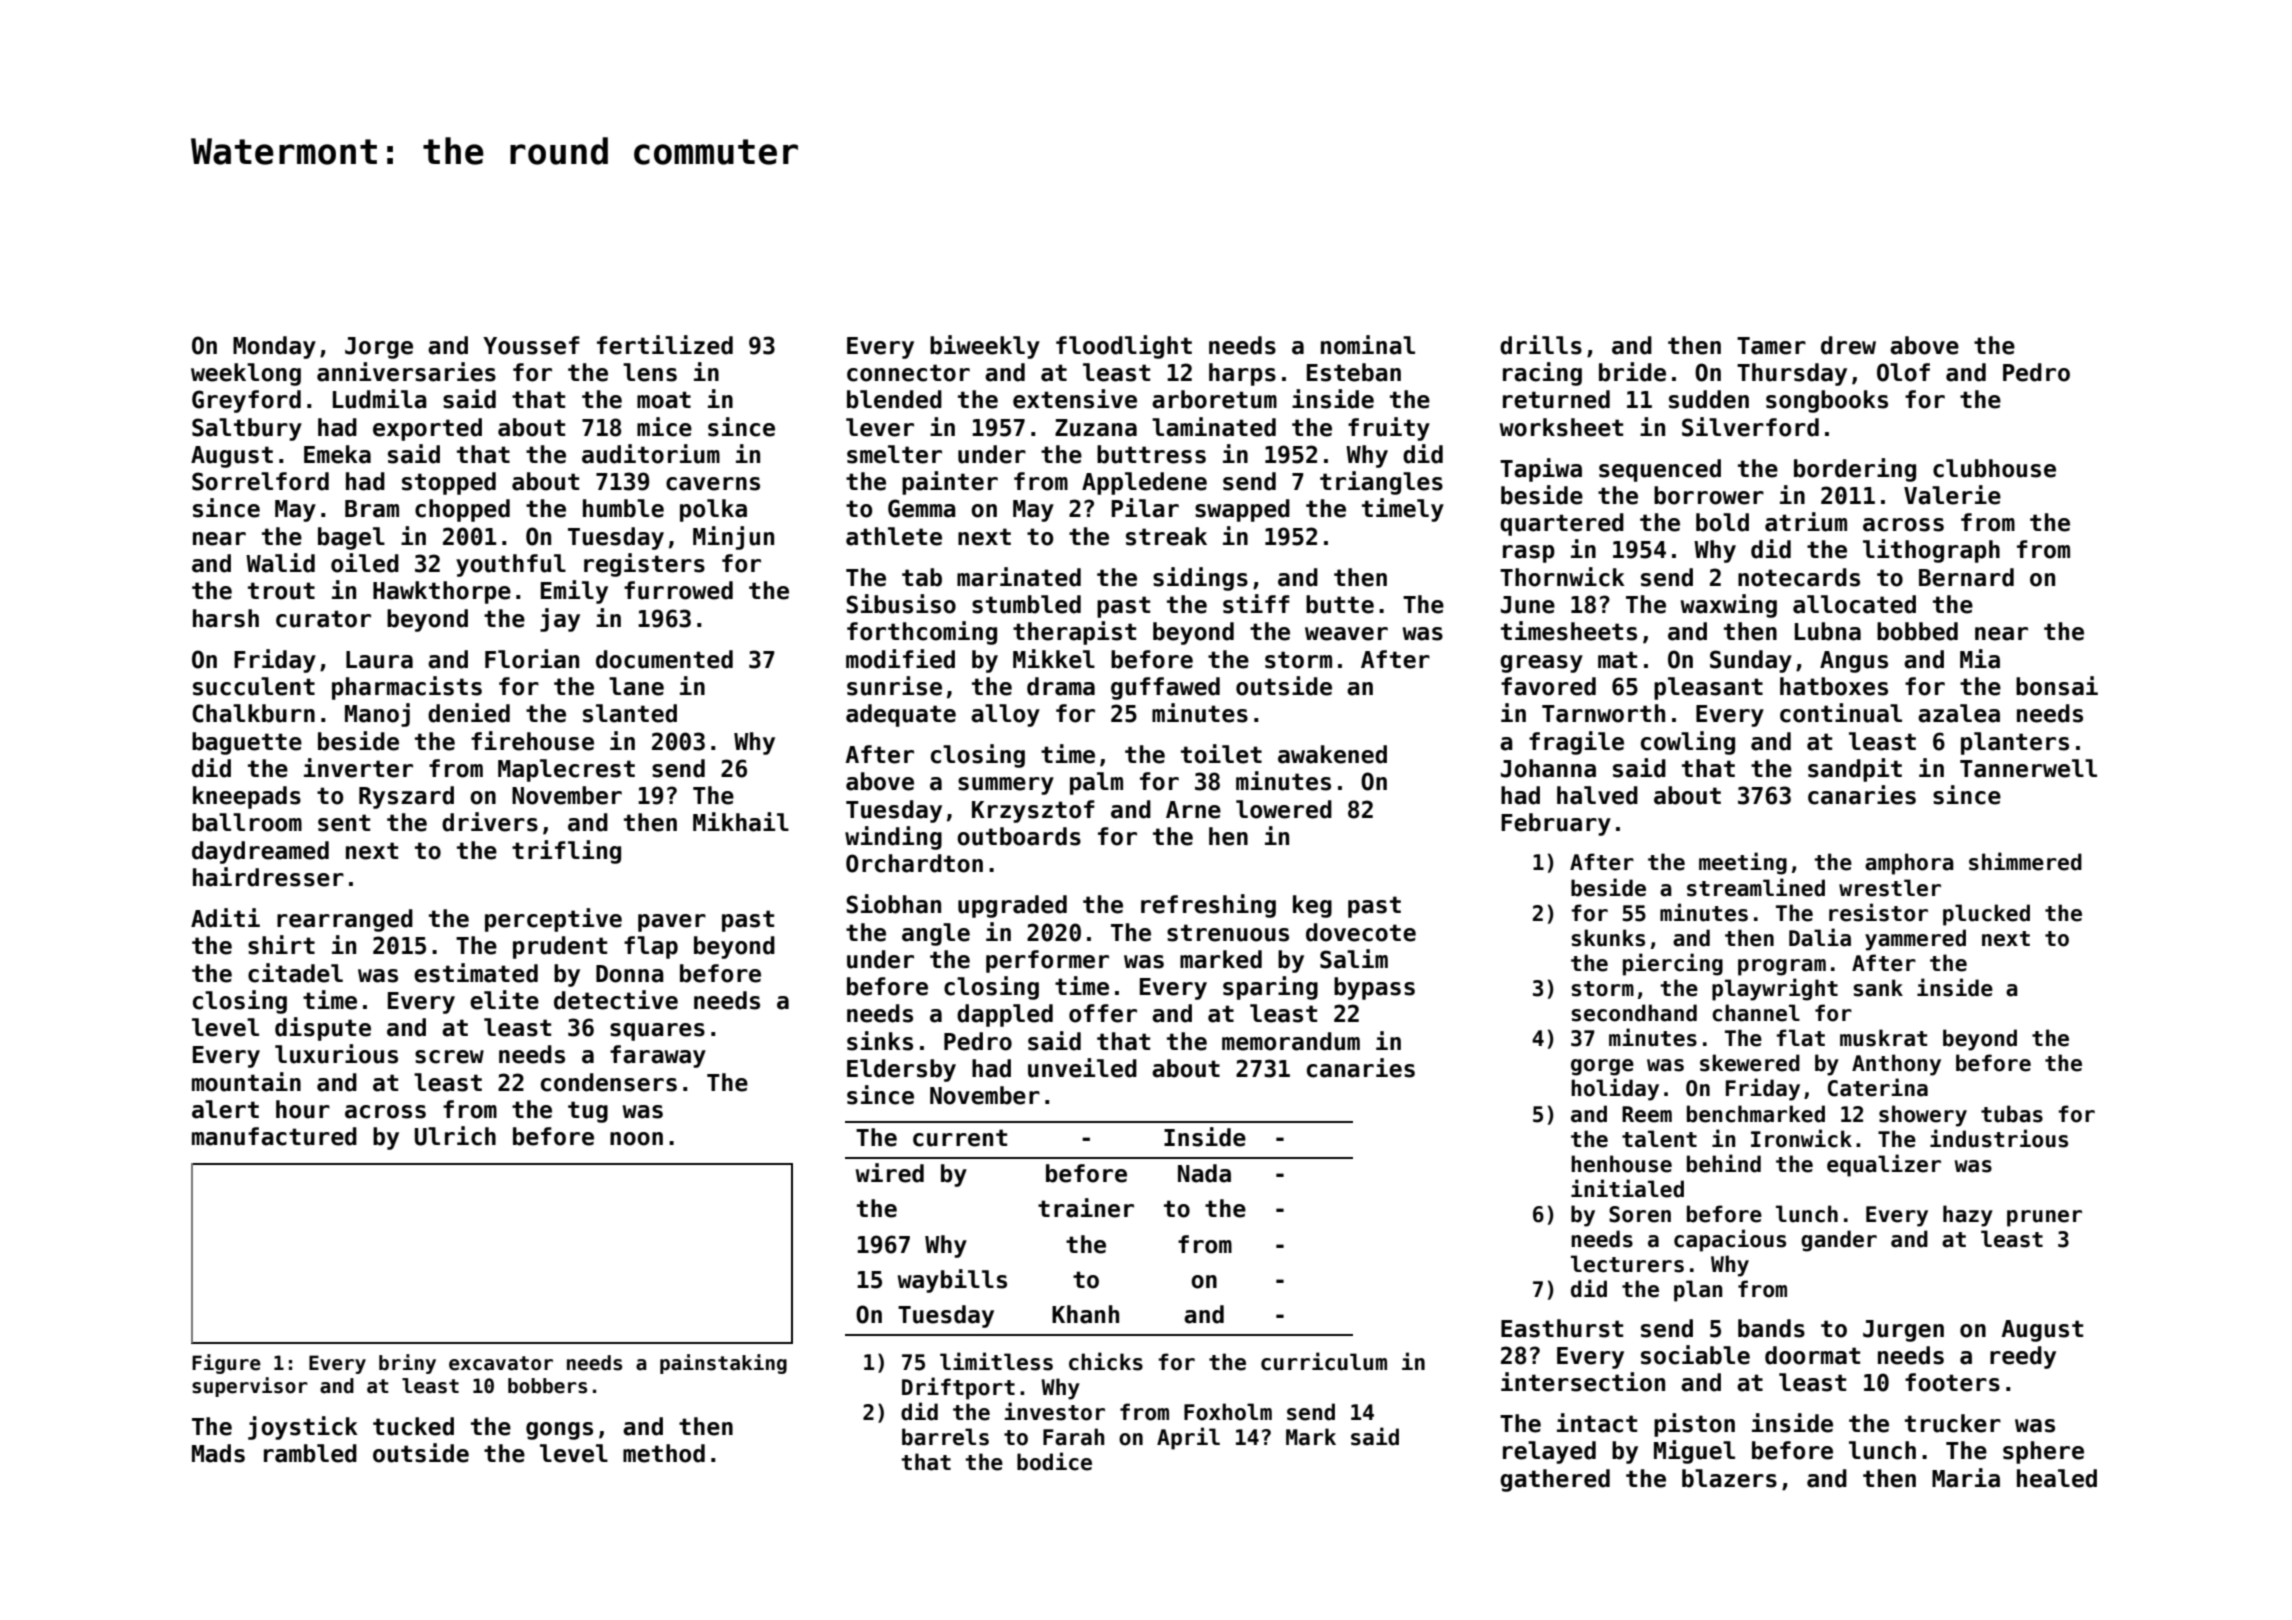  What do you see at coordinates (225, 918) in the document?
I see `Aditi` at bounding box center [225, 918].
